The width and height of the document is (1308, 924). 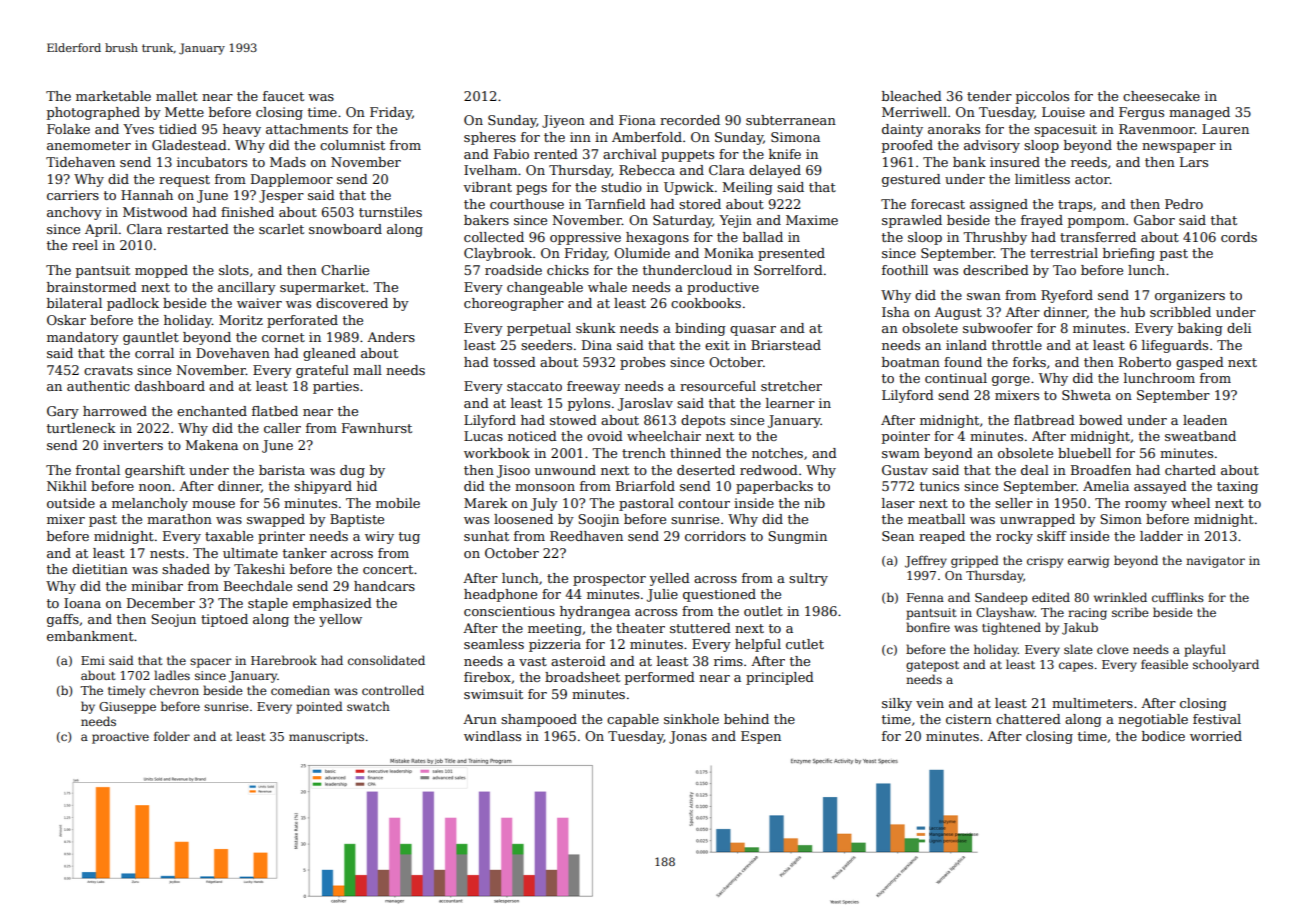 What do you see at coordinates (120, 738) in the document?
I see `proactive` at bounding box center [120, 738].
